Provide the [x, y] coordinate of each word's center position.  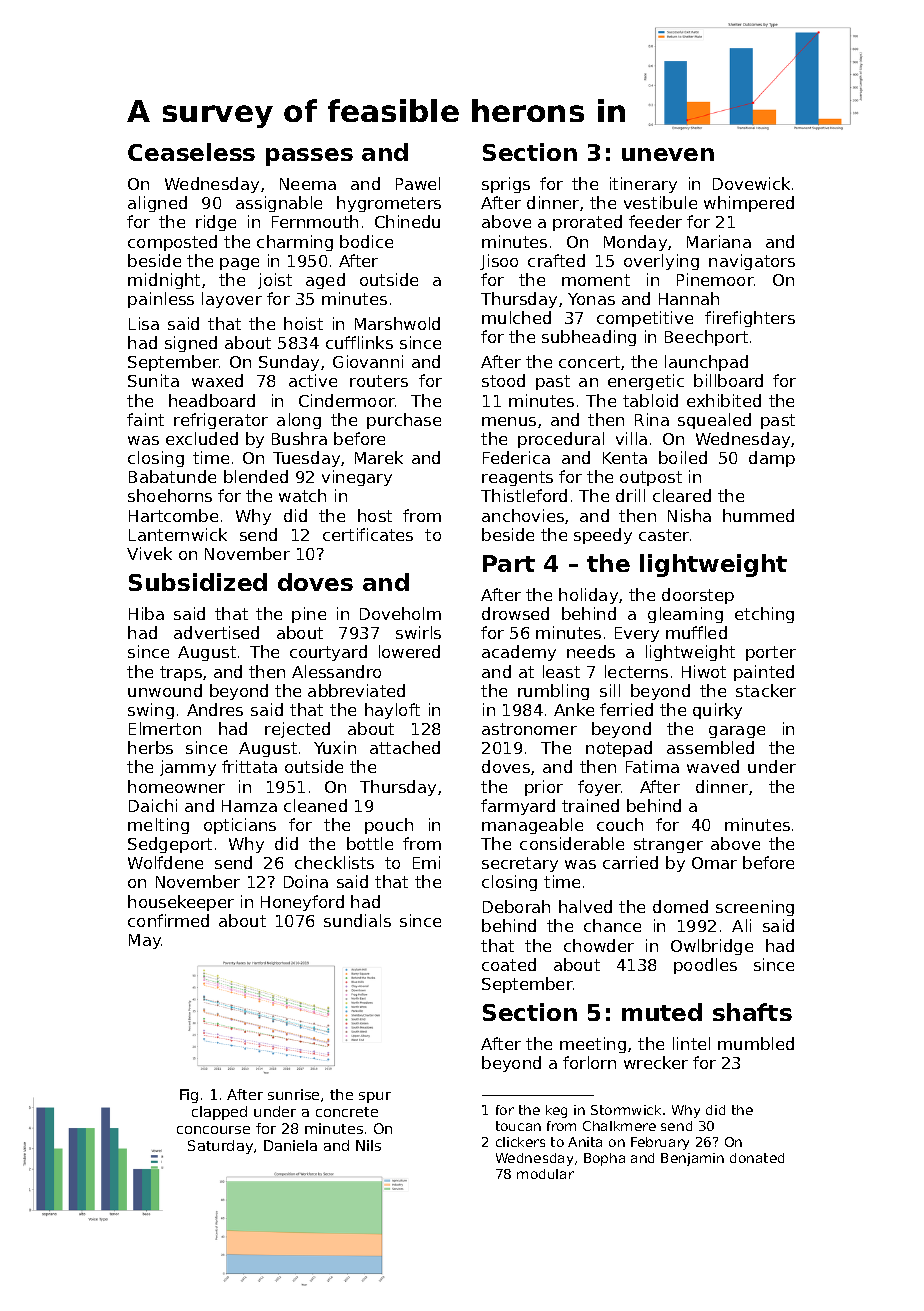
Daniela [290, 1145]
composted [172, 243]
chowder [599, 945]
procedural [561, 440]
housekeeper [181, 903]
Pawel [418, 183]
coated [509, 964]
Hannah [689, 298]
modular [545, 1174]
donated [757, 1158]
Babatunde [172, 476]
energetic [646, 382]
